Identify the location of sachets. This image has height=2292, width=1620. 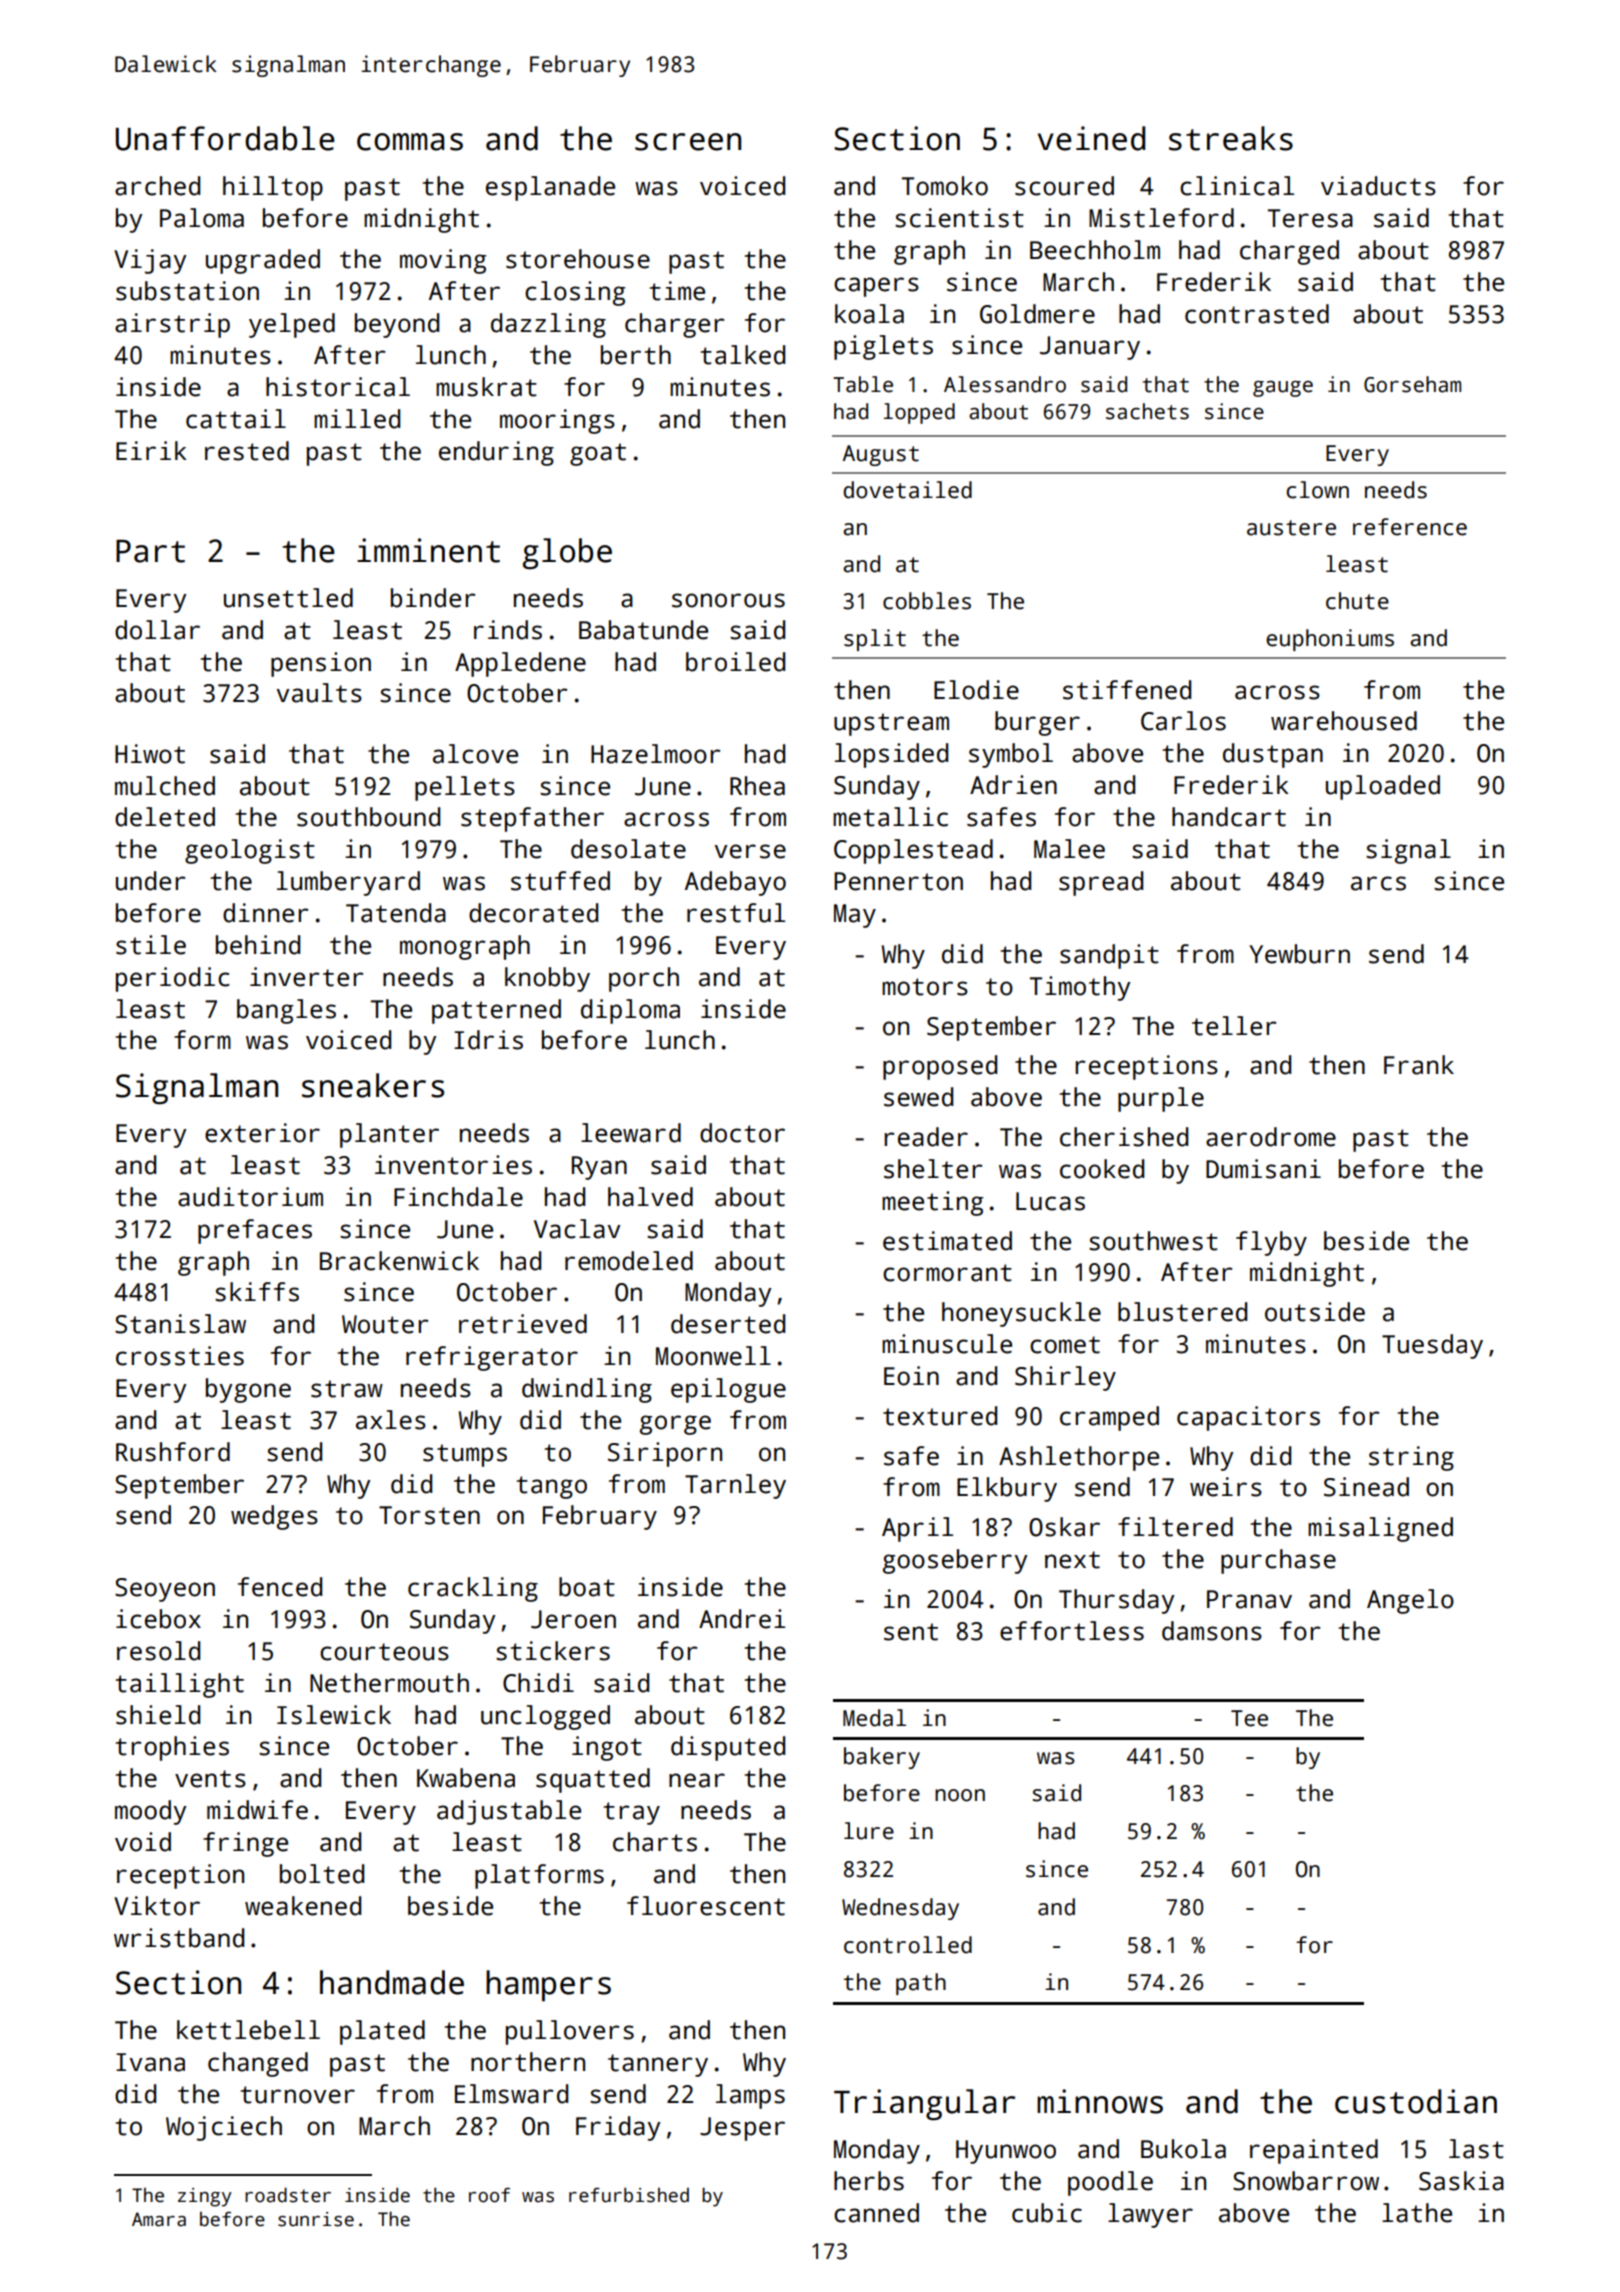
(1147, 411).
